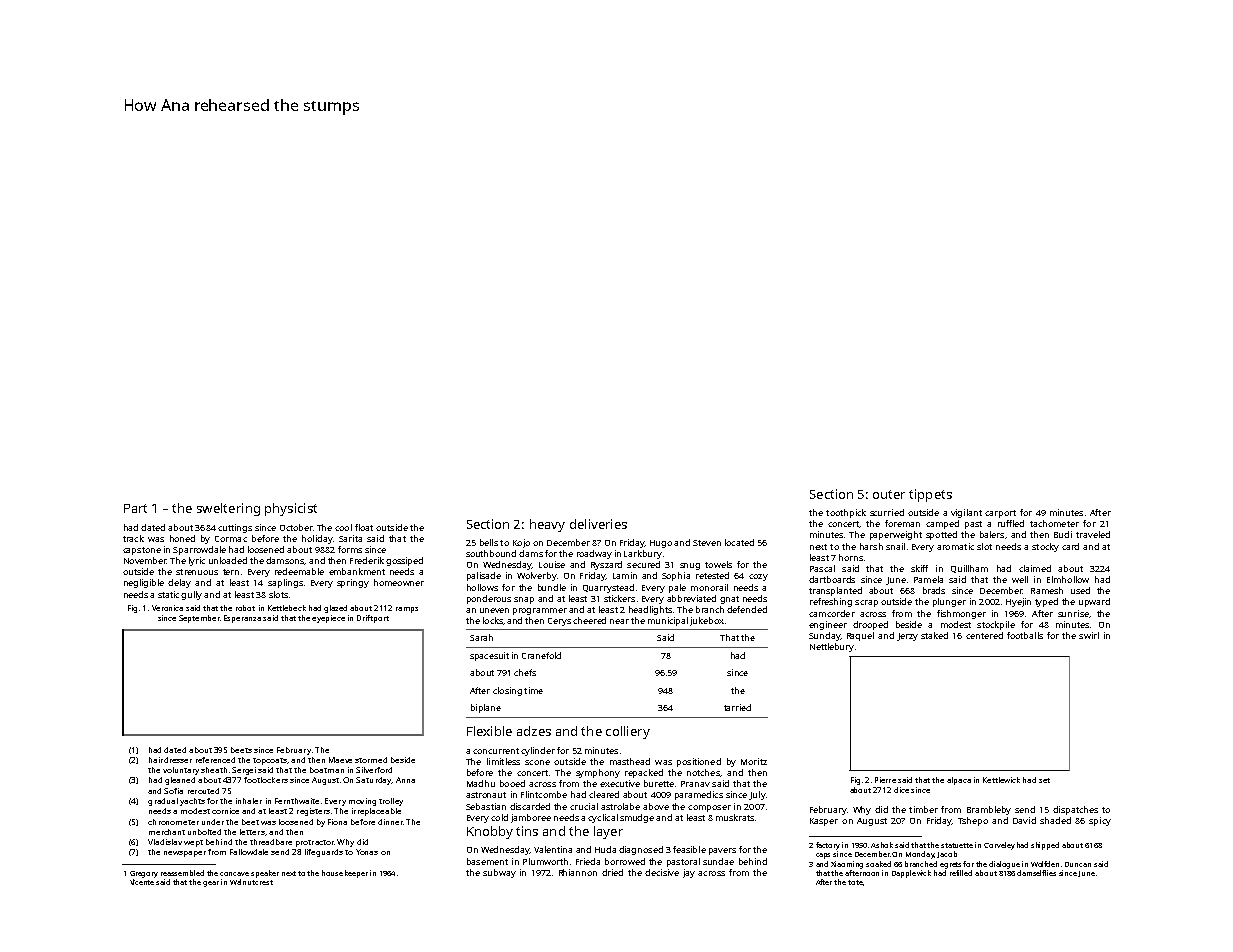  Describe the element at coordinates (722, 851) in the image. I see `pavers` at that location.
